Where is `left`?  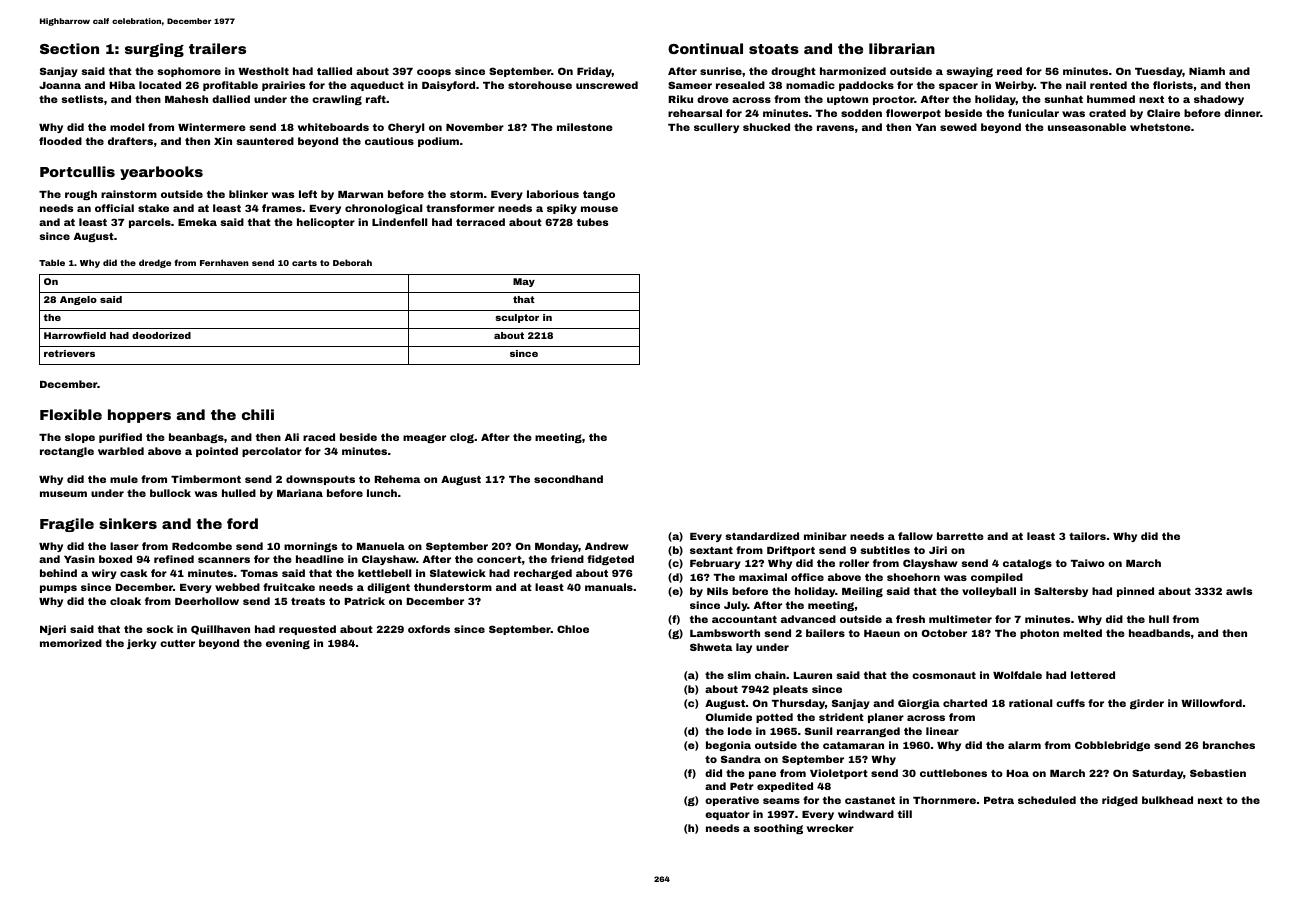 left is located at coordinates (308, 194).
